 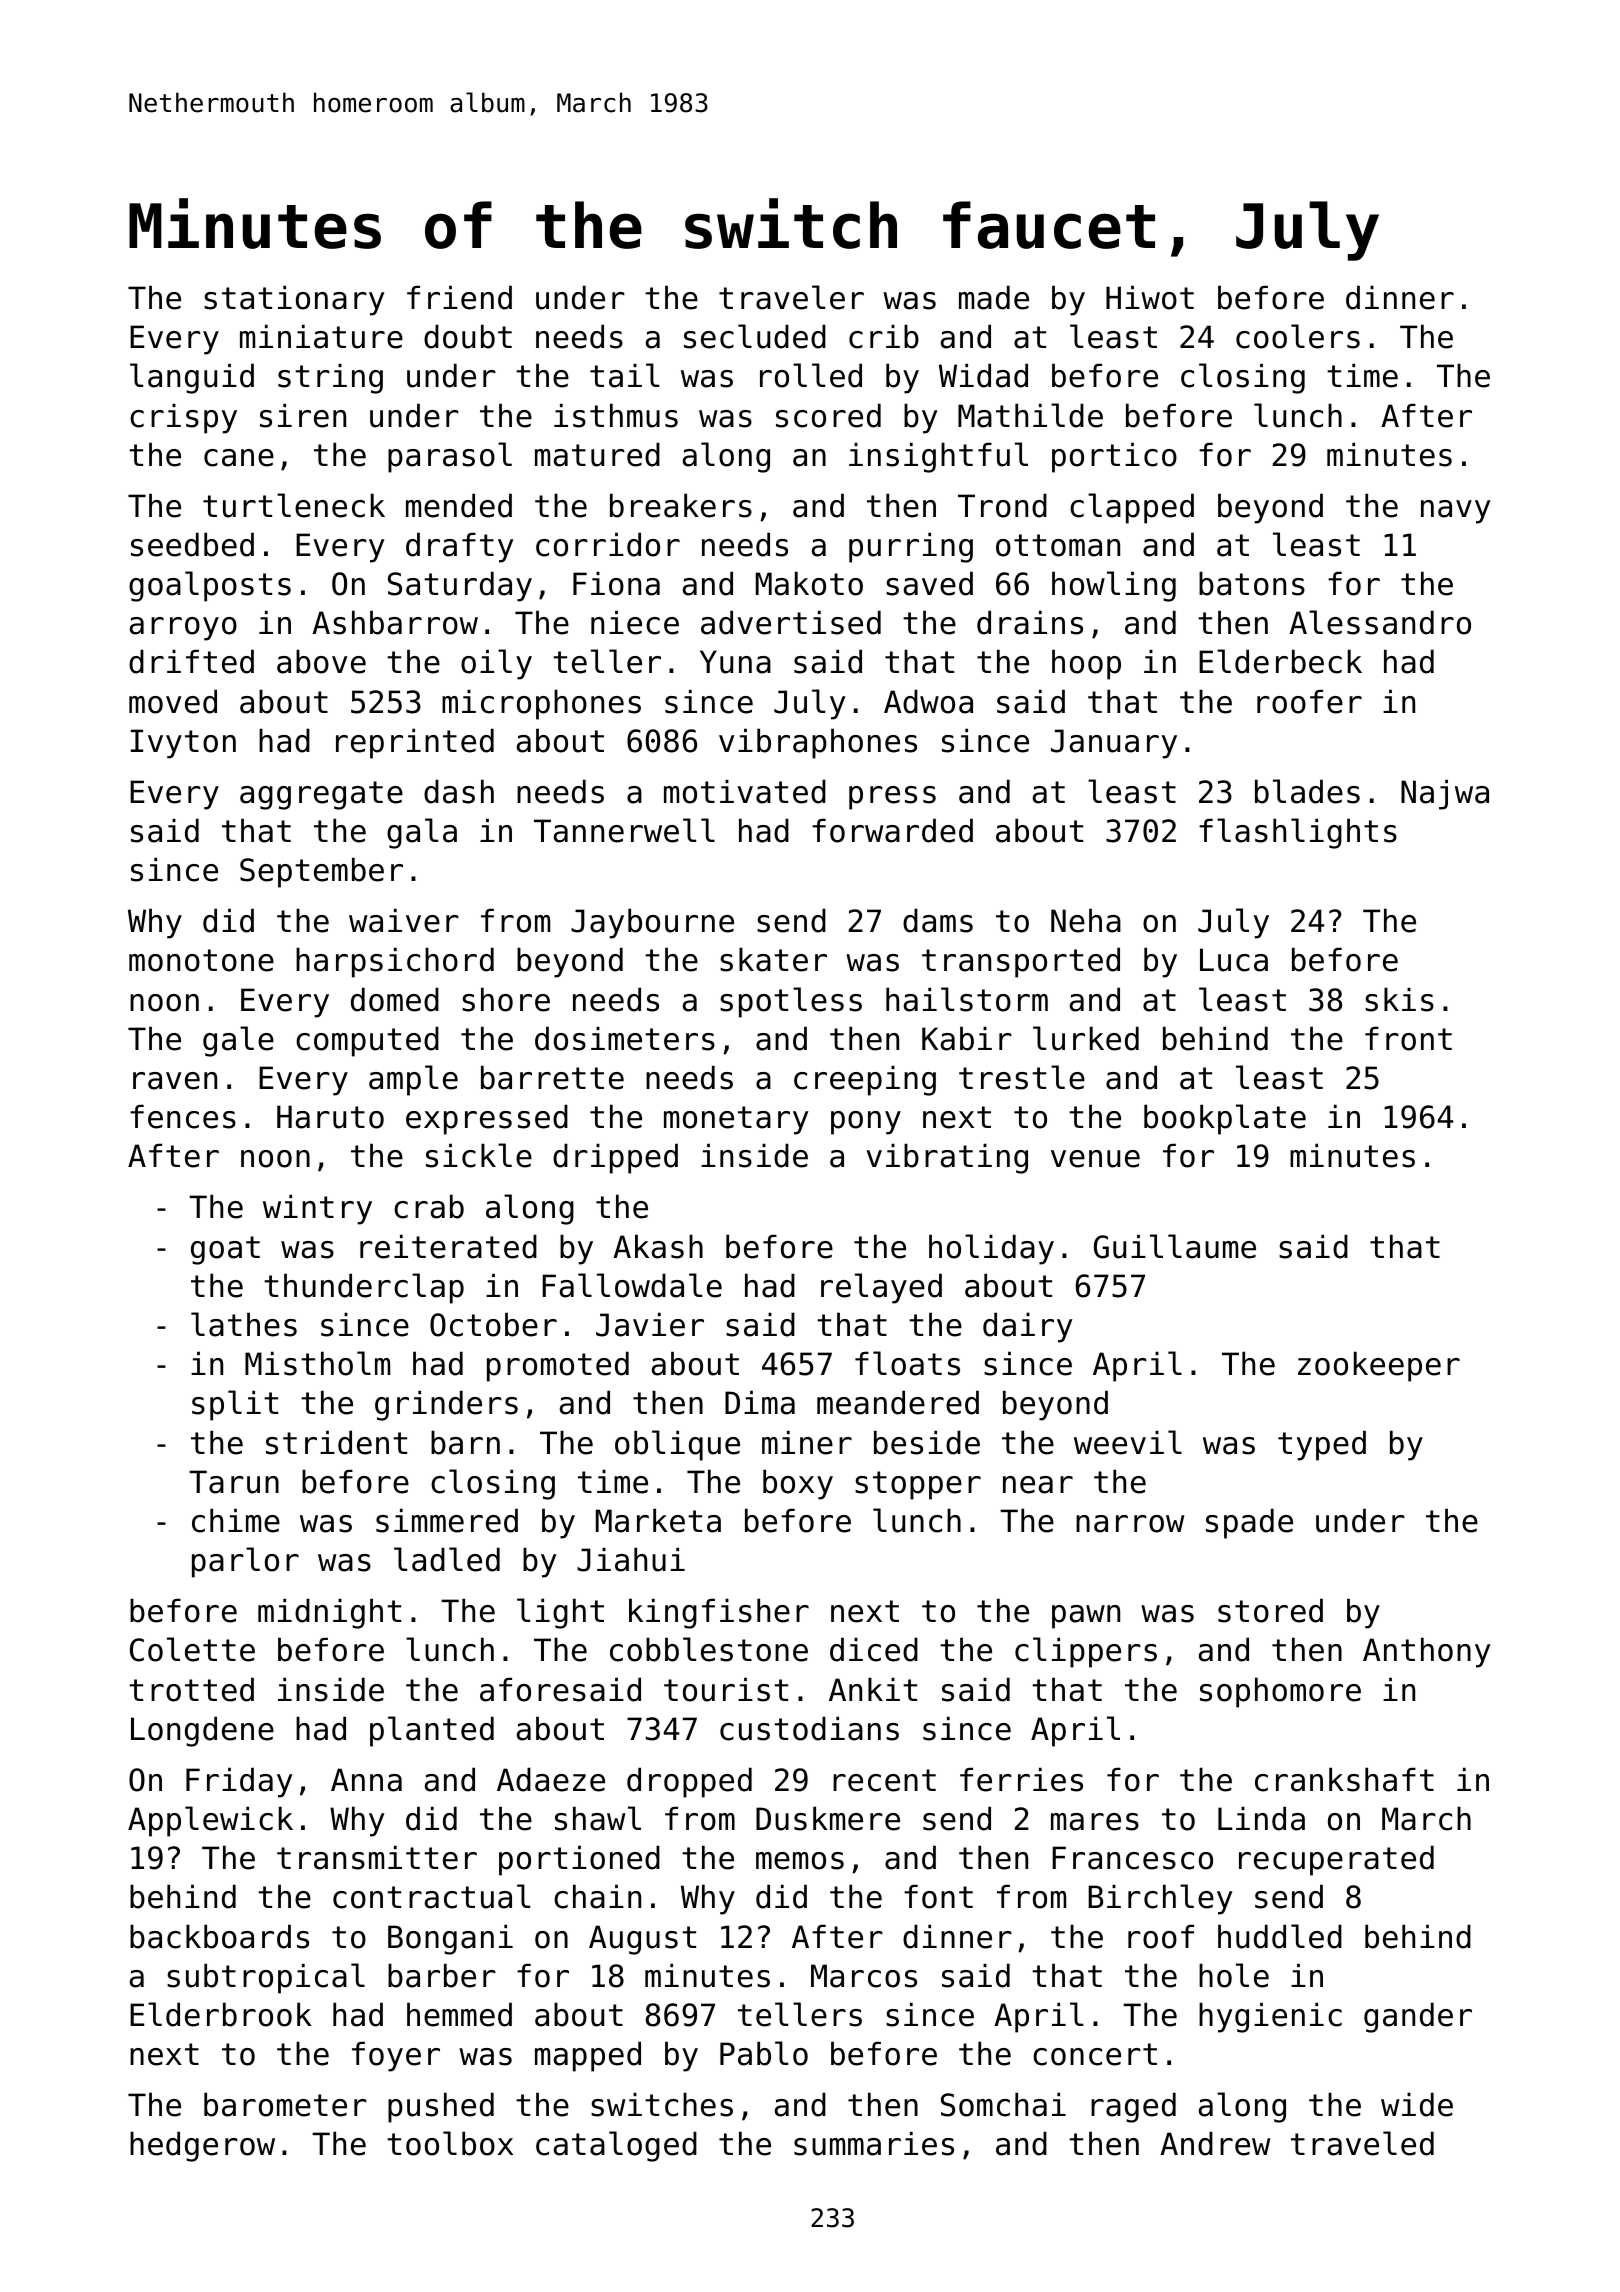 I want to click on navy, so click(x=1456, y=512).
